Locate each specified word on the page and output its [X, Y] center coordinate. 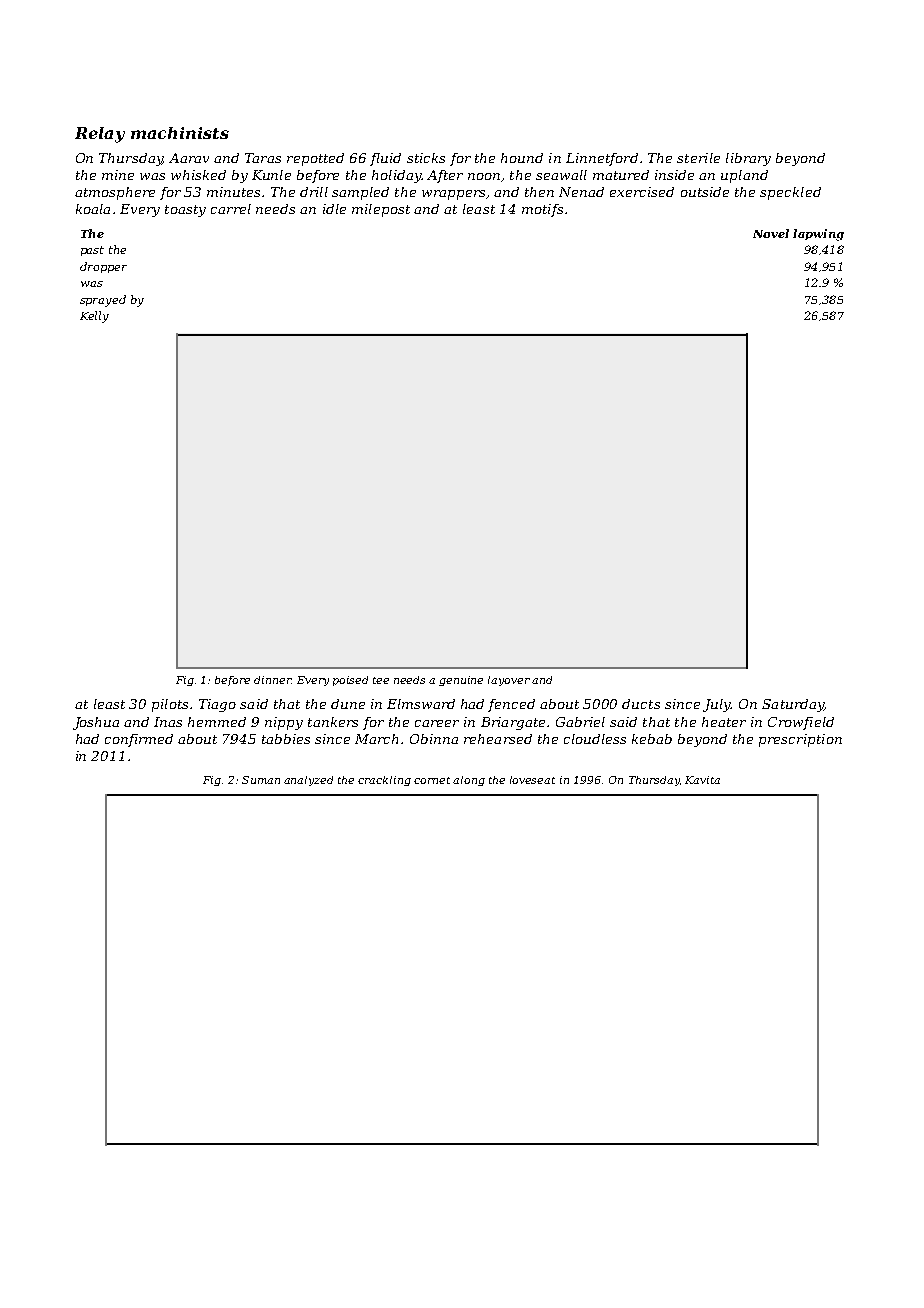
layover [509, 681]
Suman [261, 780]
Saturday [793, 705]
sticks [426, 158]
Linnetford [602, 159]
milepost [381, 210]
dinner [273, 680]
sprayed [103, 301]
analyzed [308, 781]
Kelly [94, 317]
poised [350, 681]
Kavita [702, 780]
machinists [180, 133]
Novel [771, 233]
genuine [461, 681]
